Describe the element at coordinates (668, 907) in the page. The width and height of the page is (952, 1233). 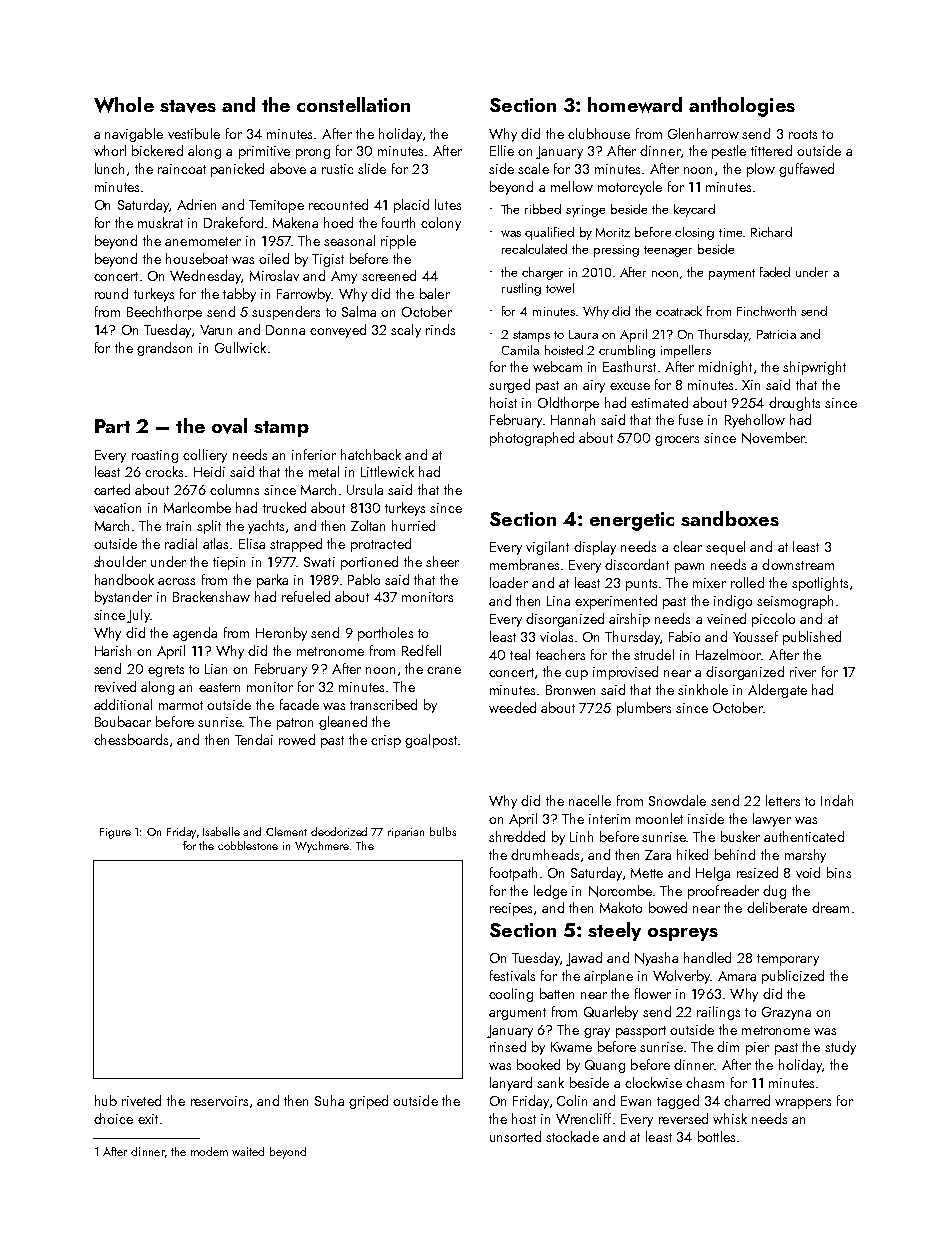
I see `bowed` at that location.
